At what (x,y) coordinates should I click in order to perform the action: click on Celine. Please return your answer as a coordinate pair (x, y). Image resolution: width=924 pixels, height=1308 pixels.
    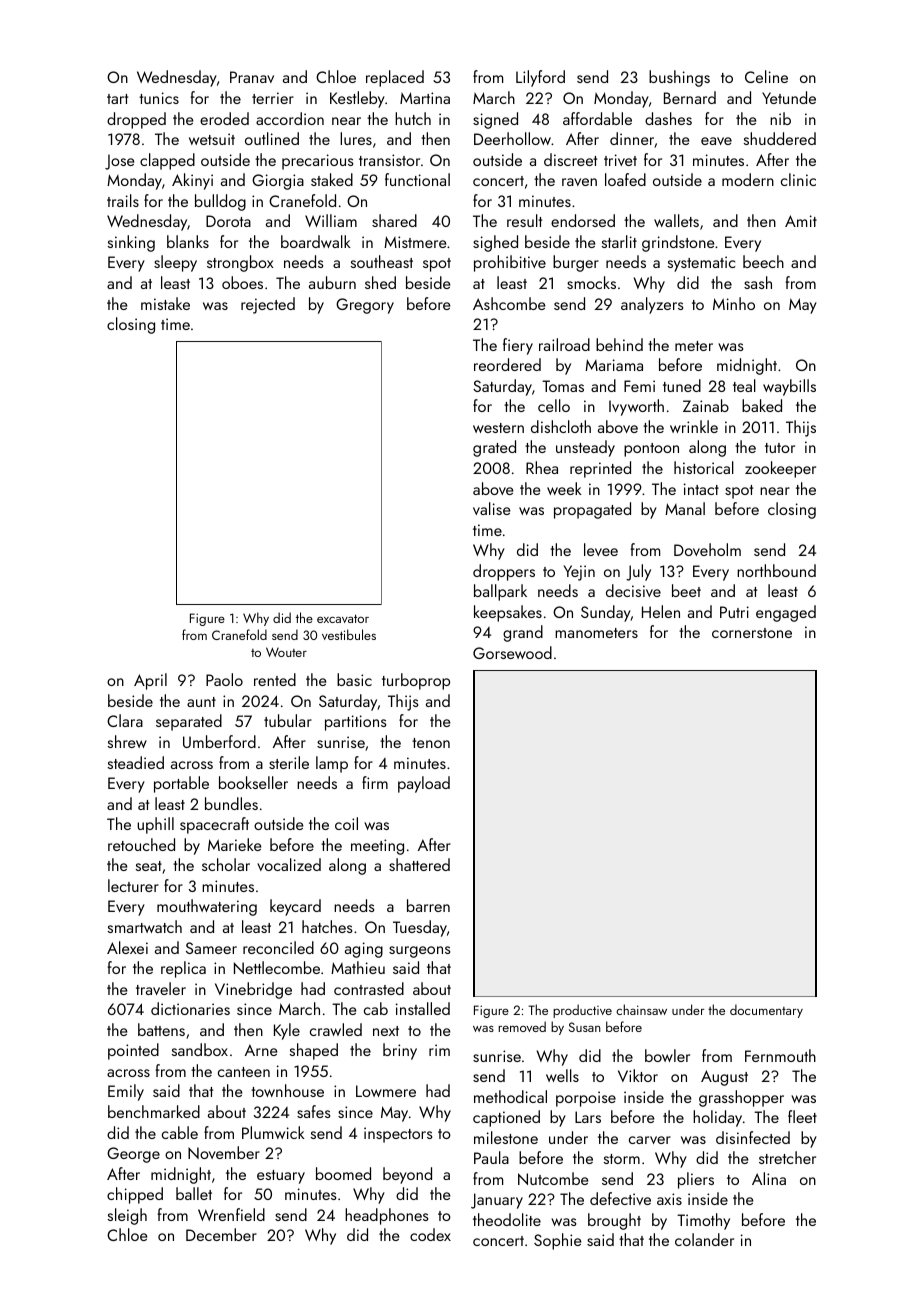
    Looking at the image, I should click on (766, 76).
